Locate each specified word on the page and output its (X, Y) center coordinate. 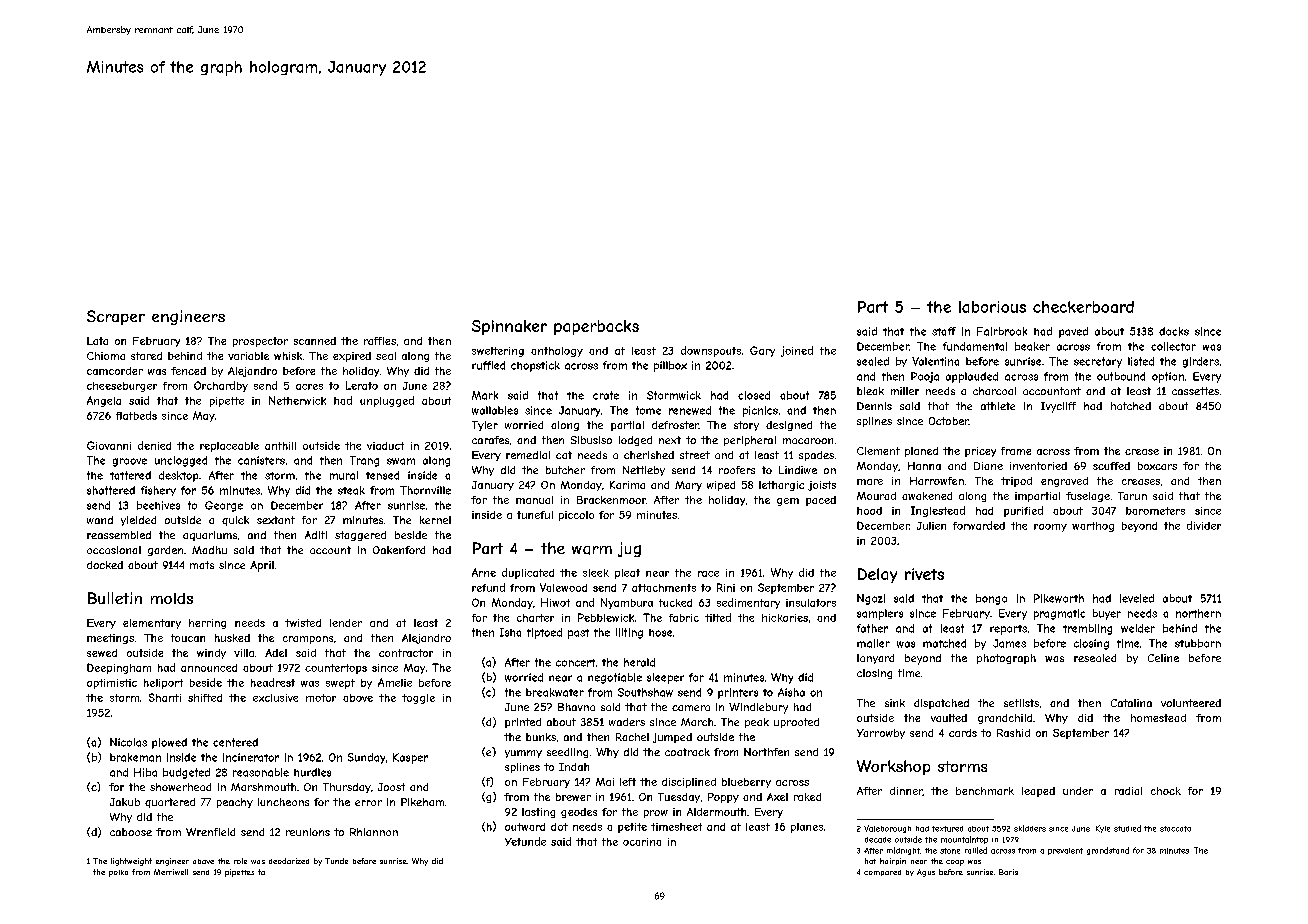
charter (535, 618)
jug (629, 549)
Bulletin (115, 598)
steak (351, 490)
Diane (988, 466)
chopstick (535, 366)
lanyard (875, 659)
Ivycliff (1058, 407)
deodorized (289, 861)
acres (309, 387)
